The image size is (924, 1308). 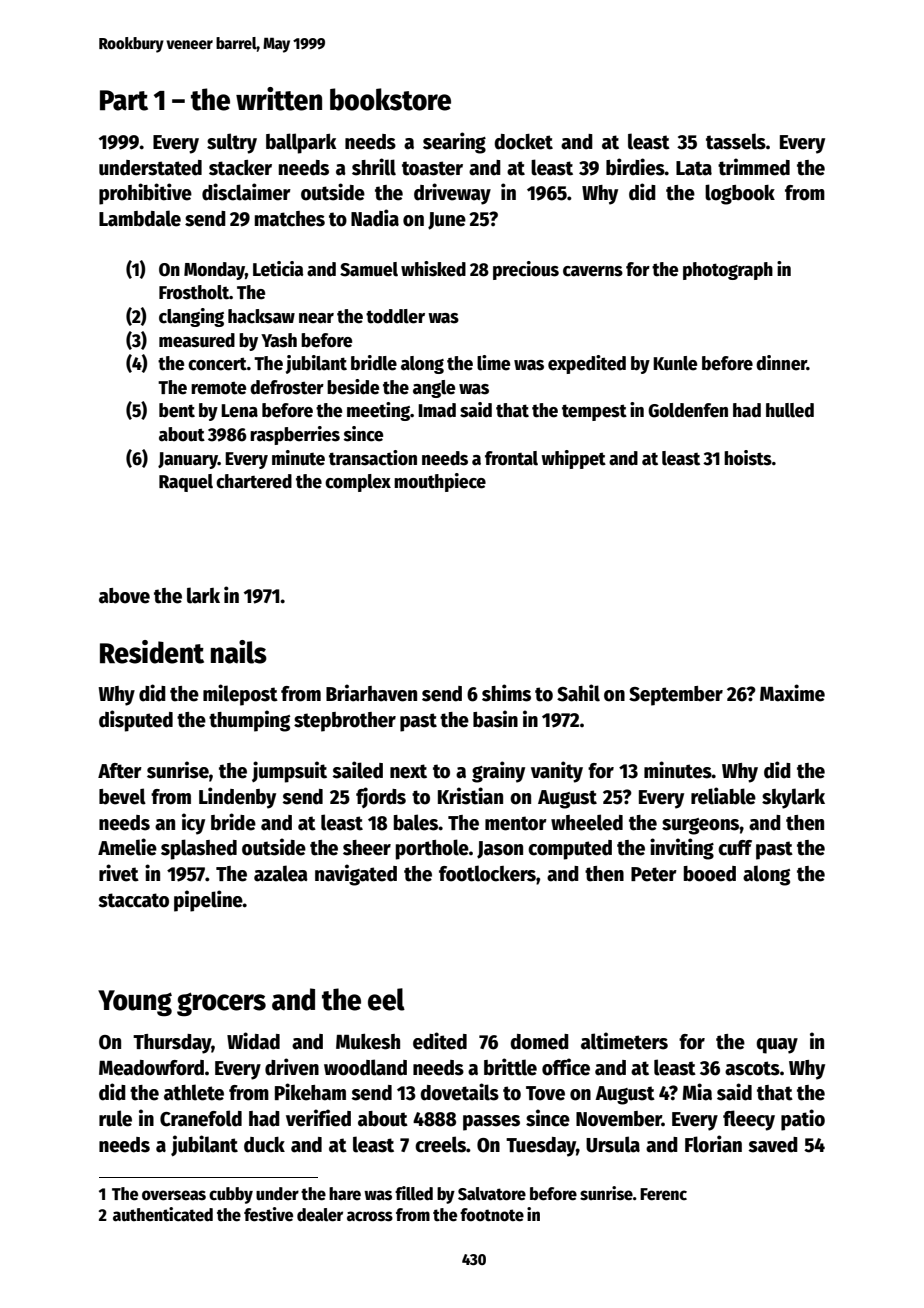 What do you see at coordinates (290, 219) in the document?
I see `matches` at bounding box center [290, 219].
